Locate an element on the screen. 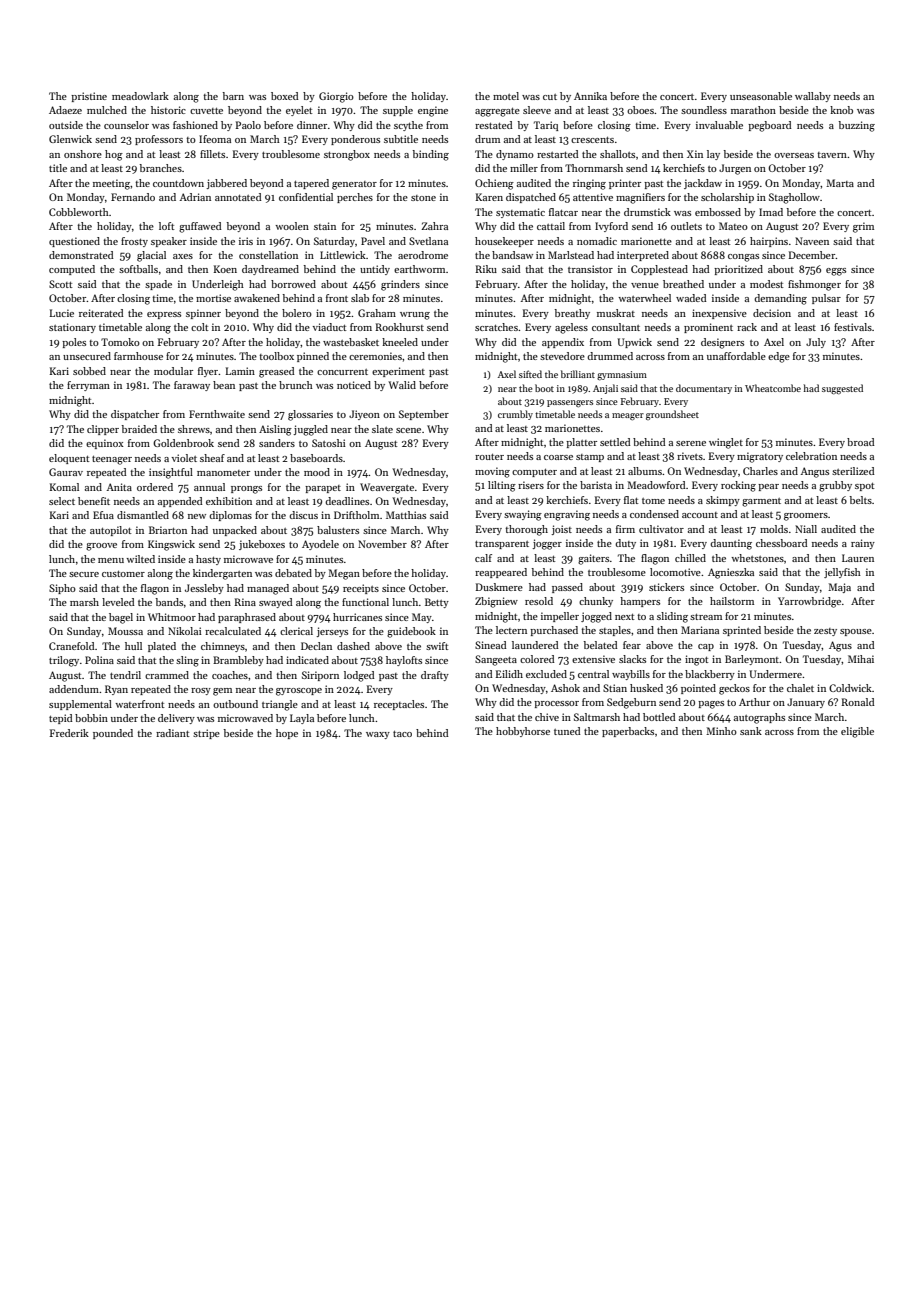 Image resolution: width=924 pixels, height=1308 pixels. ageless is located at coordinates (571, 328).
